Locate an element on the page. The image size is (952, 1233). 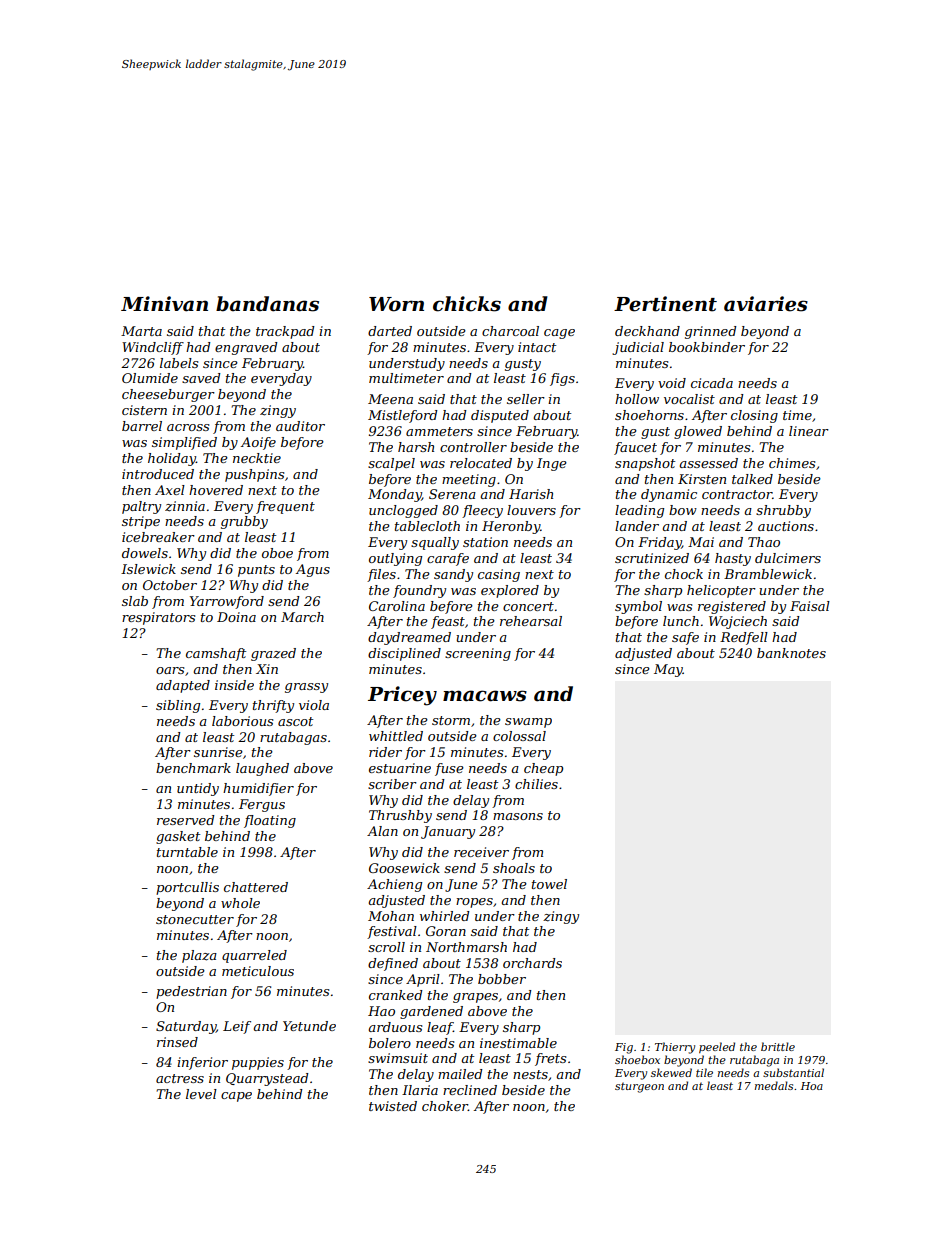
towel is located at coordinates (549, 884).
